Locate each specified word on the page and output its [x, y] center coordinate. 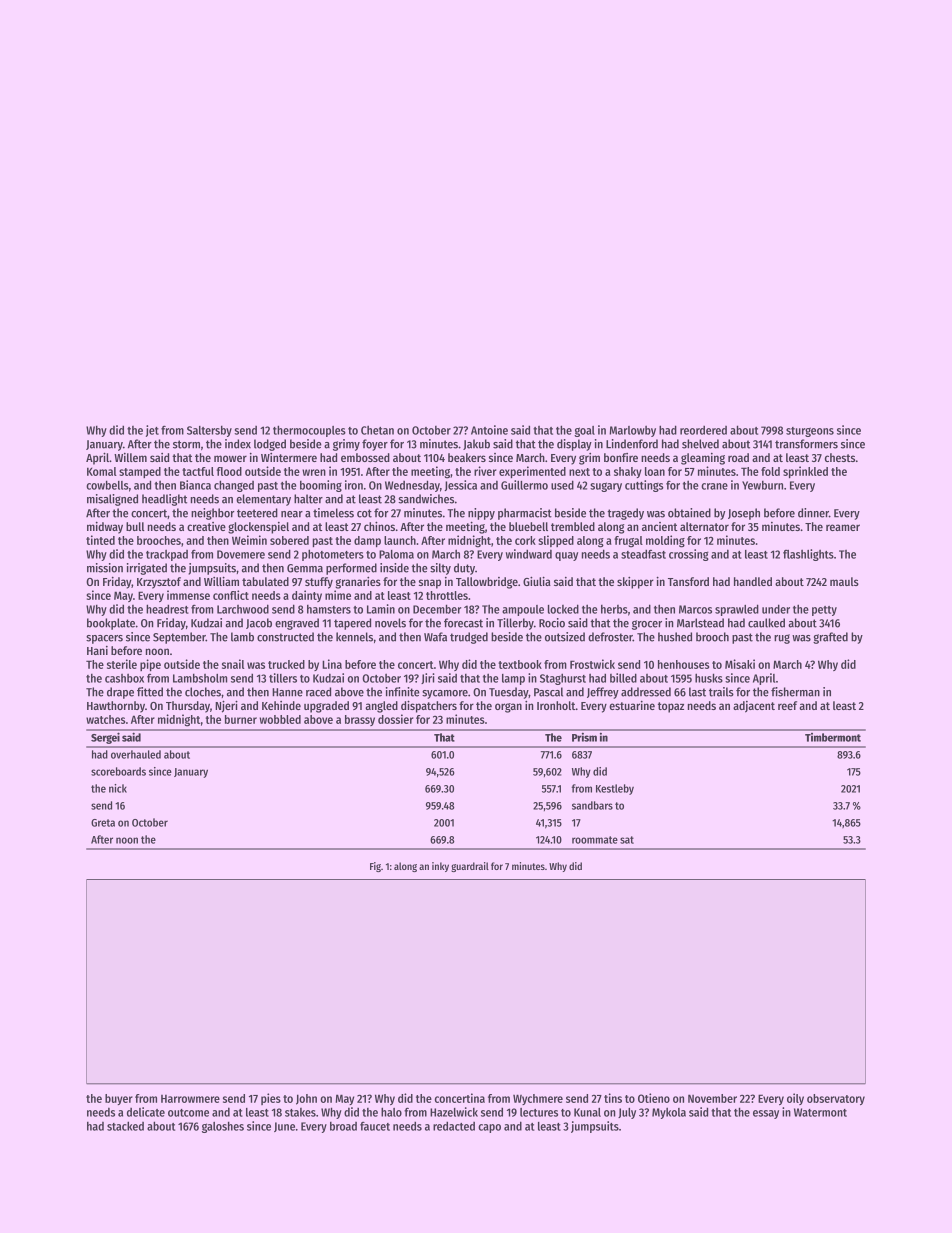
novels [390, 623]
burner [241, 719]
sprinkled [805, 472]
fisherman [795, 692]
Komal [102, 471]
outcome [188, 1113]
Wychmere [538, 1099]
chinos [379, 526]
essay [766, 1114]
